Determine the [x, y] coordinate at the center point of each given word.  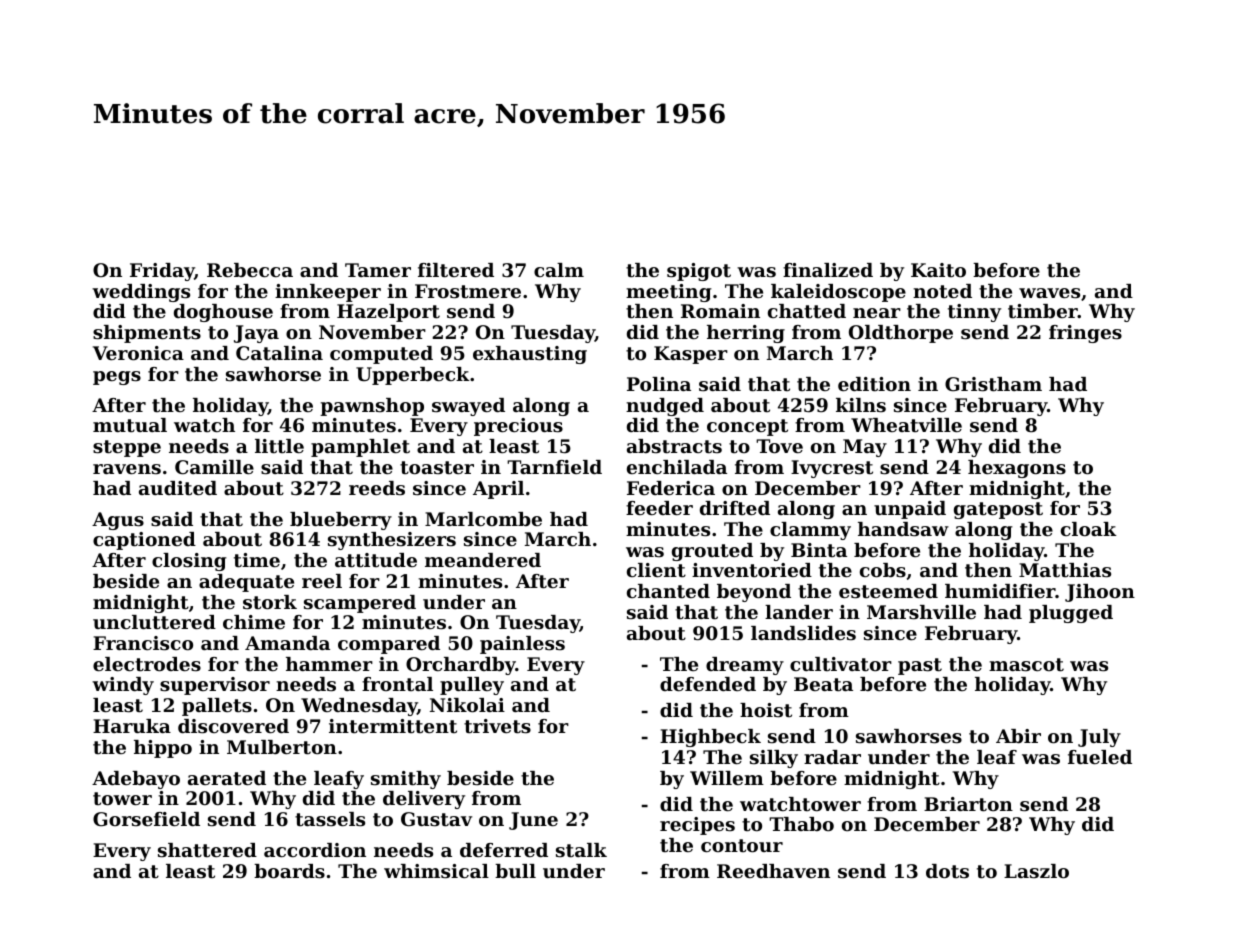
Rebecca [250, 270]
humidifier [1000, 591]
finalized [828, 270]
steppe [127, 448]
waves [1049, 293]
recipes [697, 826]
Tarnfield [554, 467]
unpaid [910, 510]
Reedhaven [773, 871]
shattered [207, 850]
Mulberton [282, 747]
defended [708, 684]
